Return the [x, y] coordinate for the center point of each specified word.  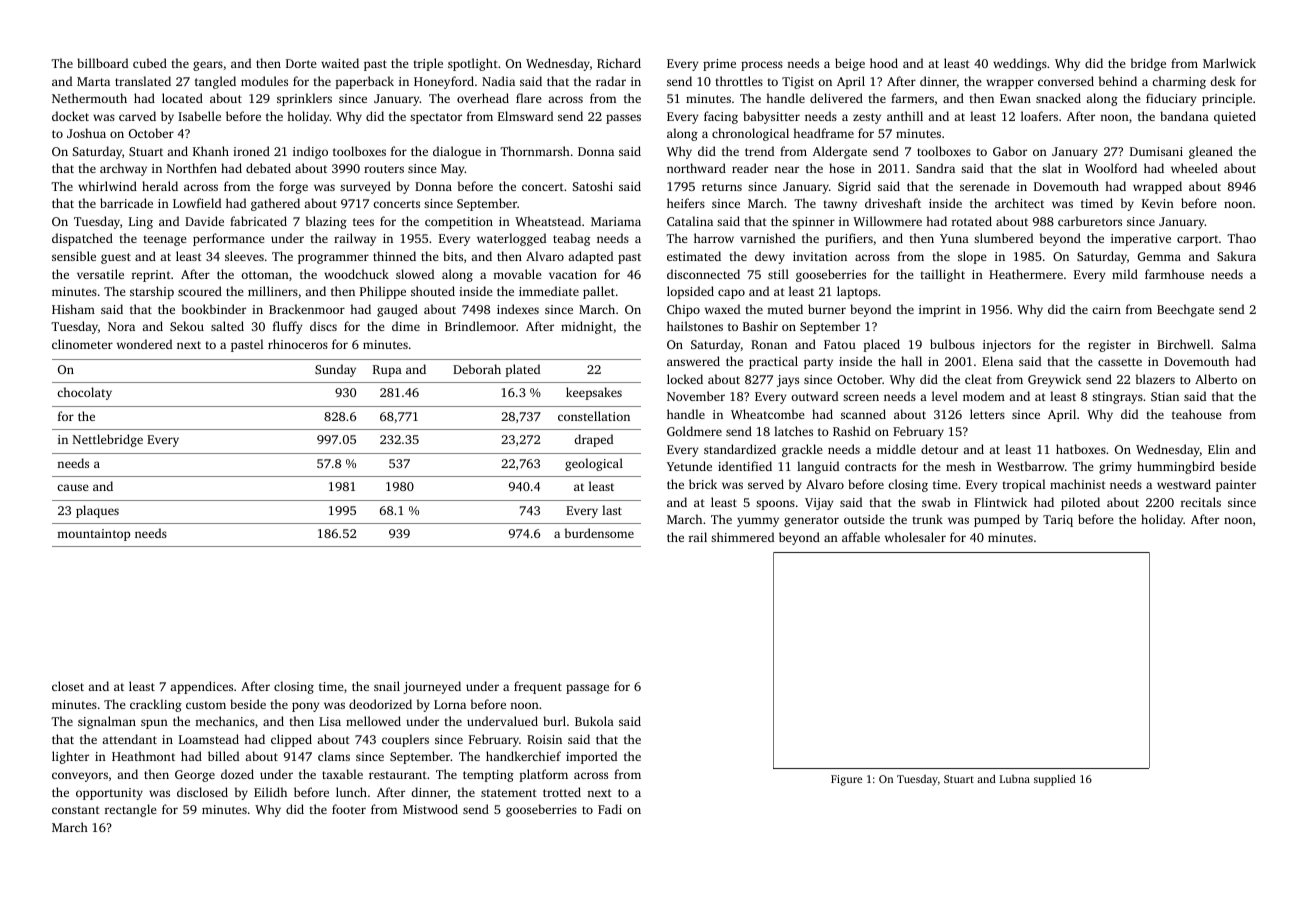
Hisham [73, 309]
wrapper [1010, 84]
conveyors [80, 777]
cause [73, 487]
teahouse [1197, 414]
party [818, 363]
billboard [102, 63]
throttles [739, 81]
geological [594, 464]
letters [987, 414]
